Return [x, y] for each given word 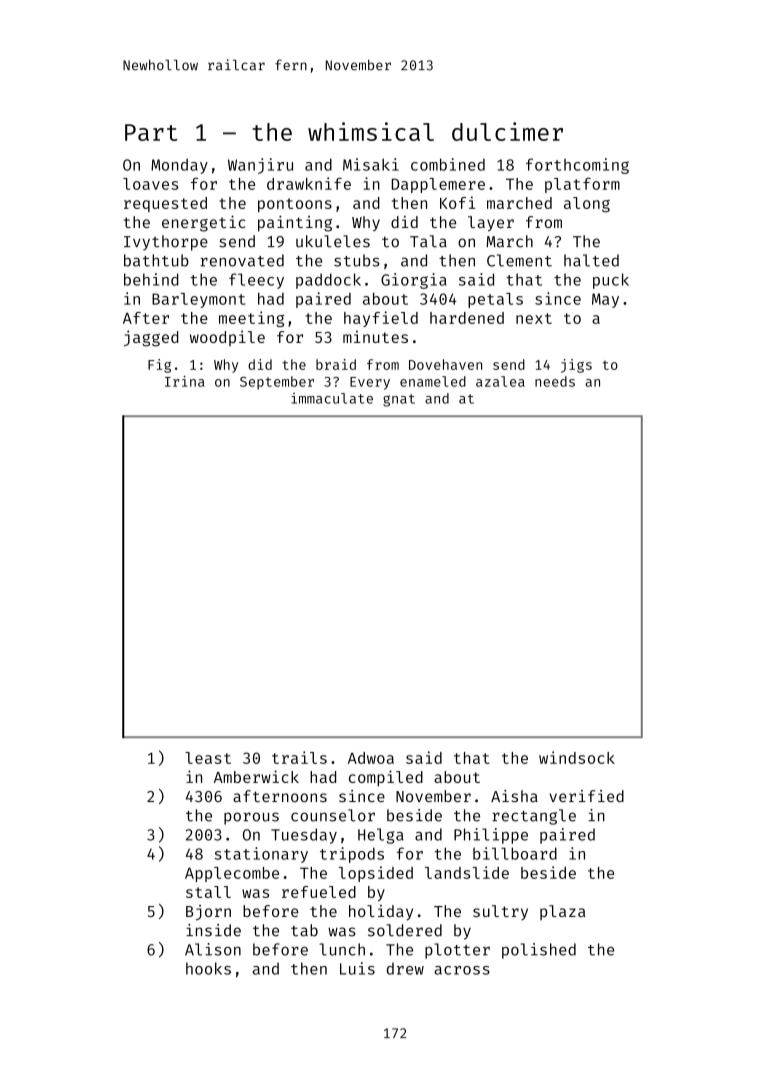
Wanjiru [260, 166]
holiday [381, 912]
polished [539, 951]
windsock [577, 757]
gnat [399, 400]
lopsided [376, 874]
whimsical [371, 131]
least [208, 758]
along [587, 204]
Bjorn [208, 913]
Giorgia [414, 281]
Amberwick [256, 776]
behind [151, 279]
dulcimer [507, 131]
